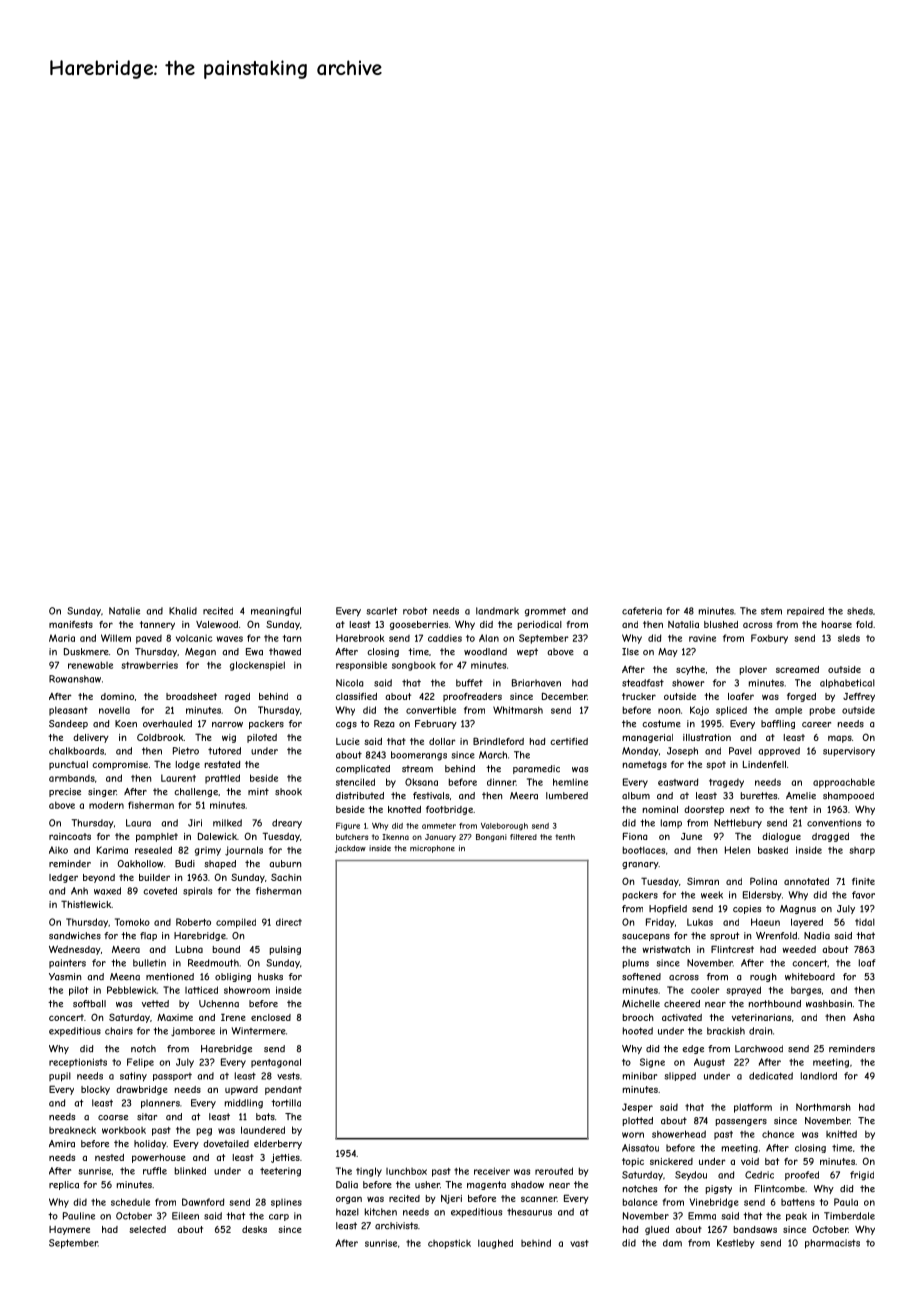  I want to click on coveted, so click(160, 891).
